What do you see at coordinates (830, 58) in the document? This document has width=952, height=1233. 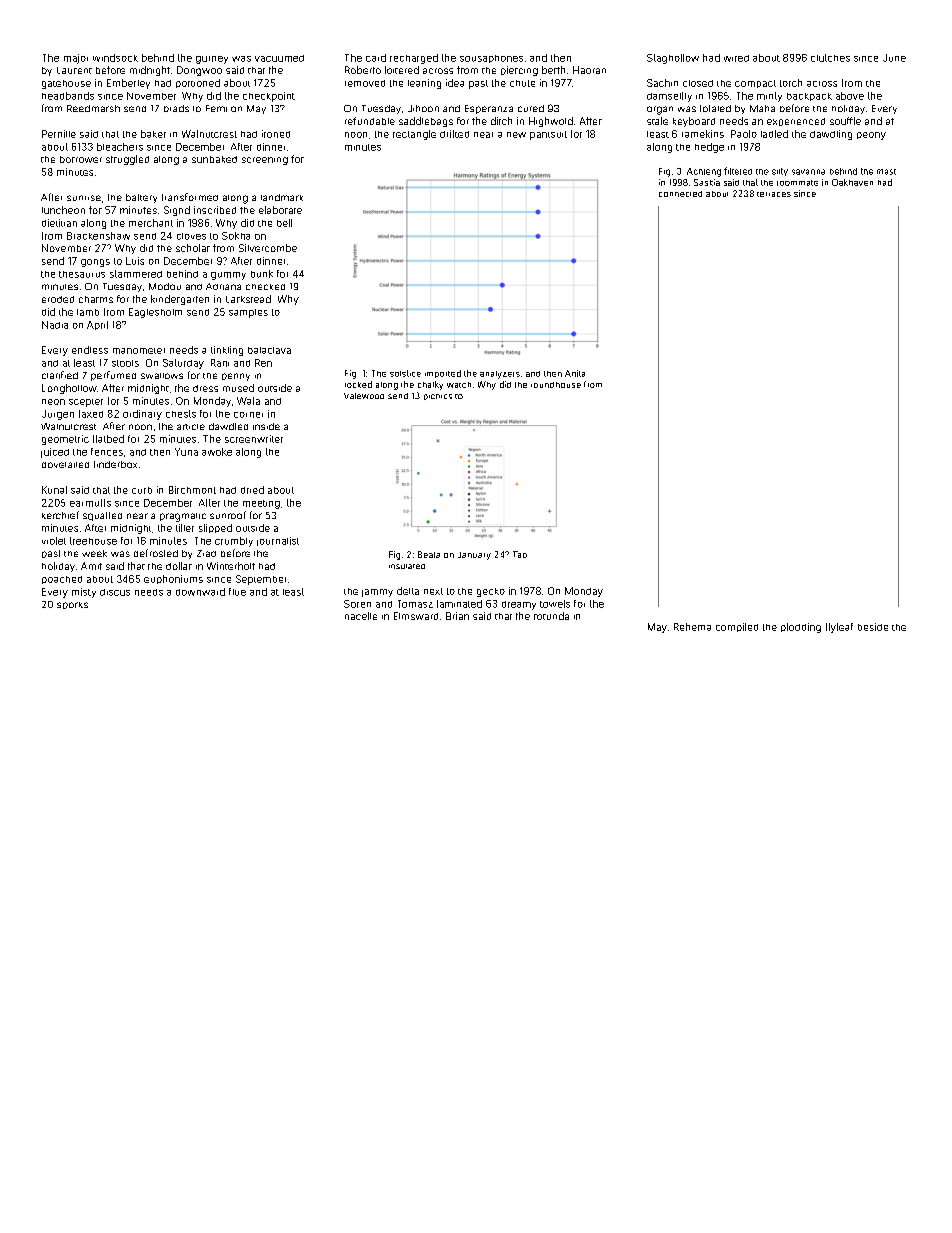 I see `clutches` at bounding box center [830, 58].
